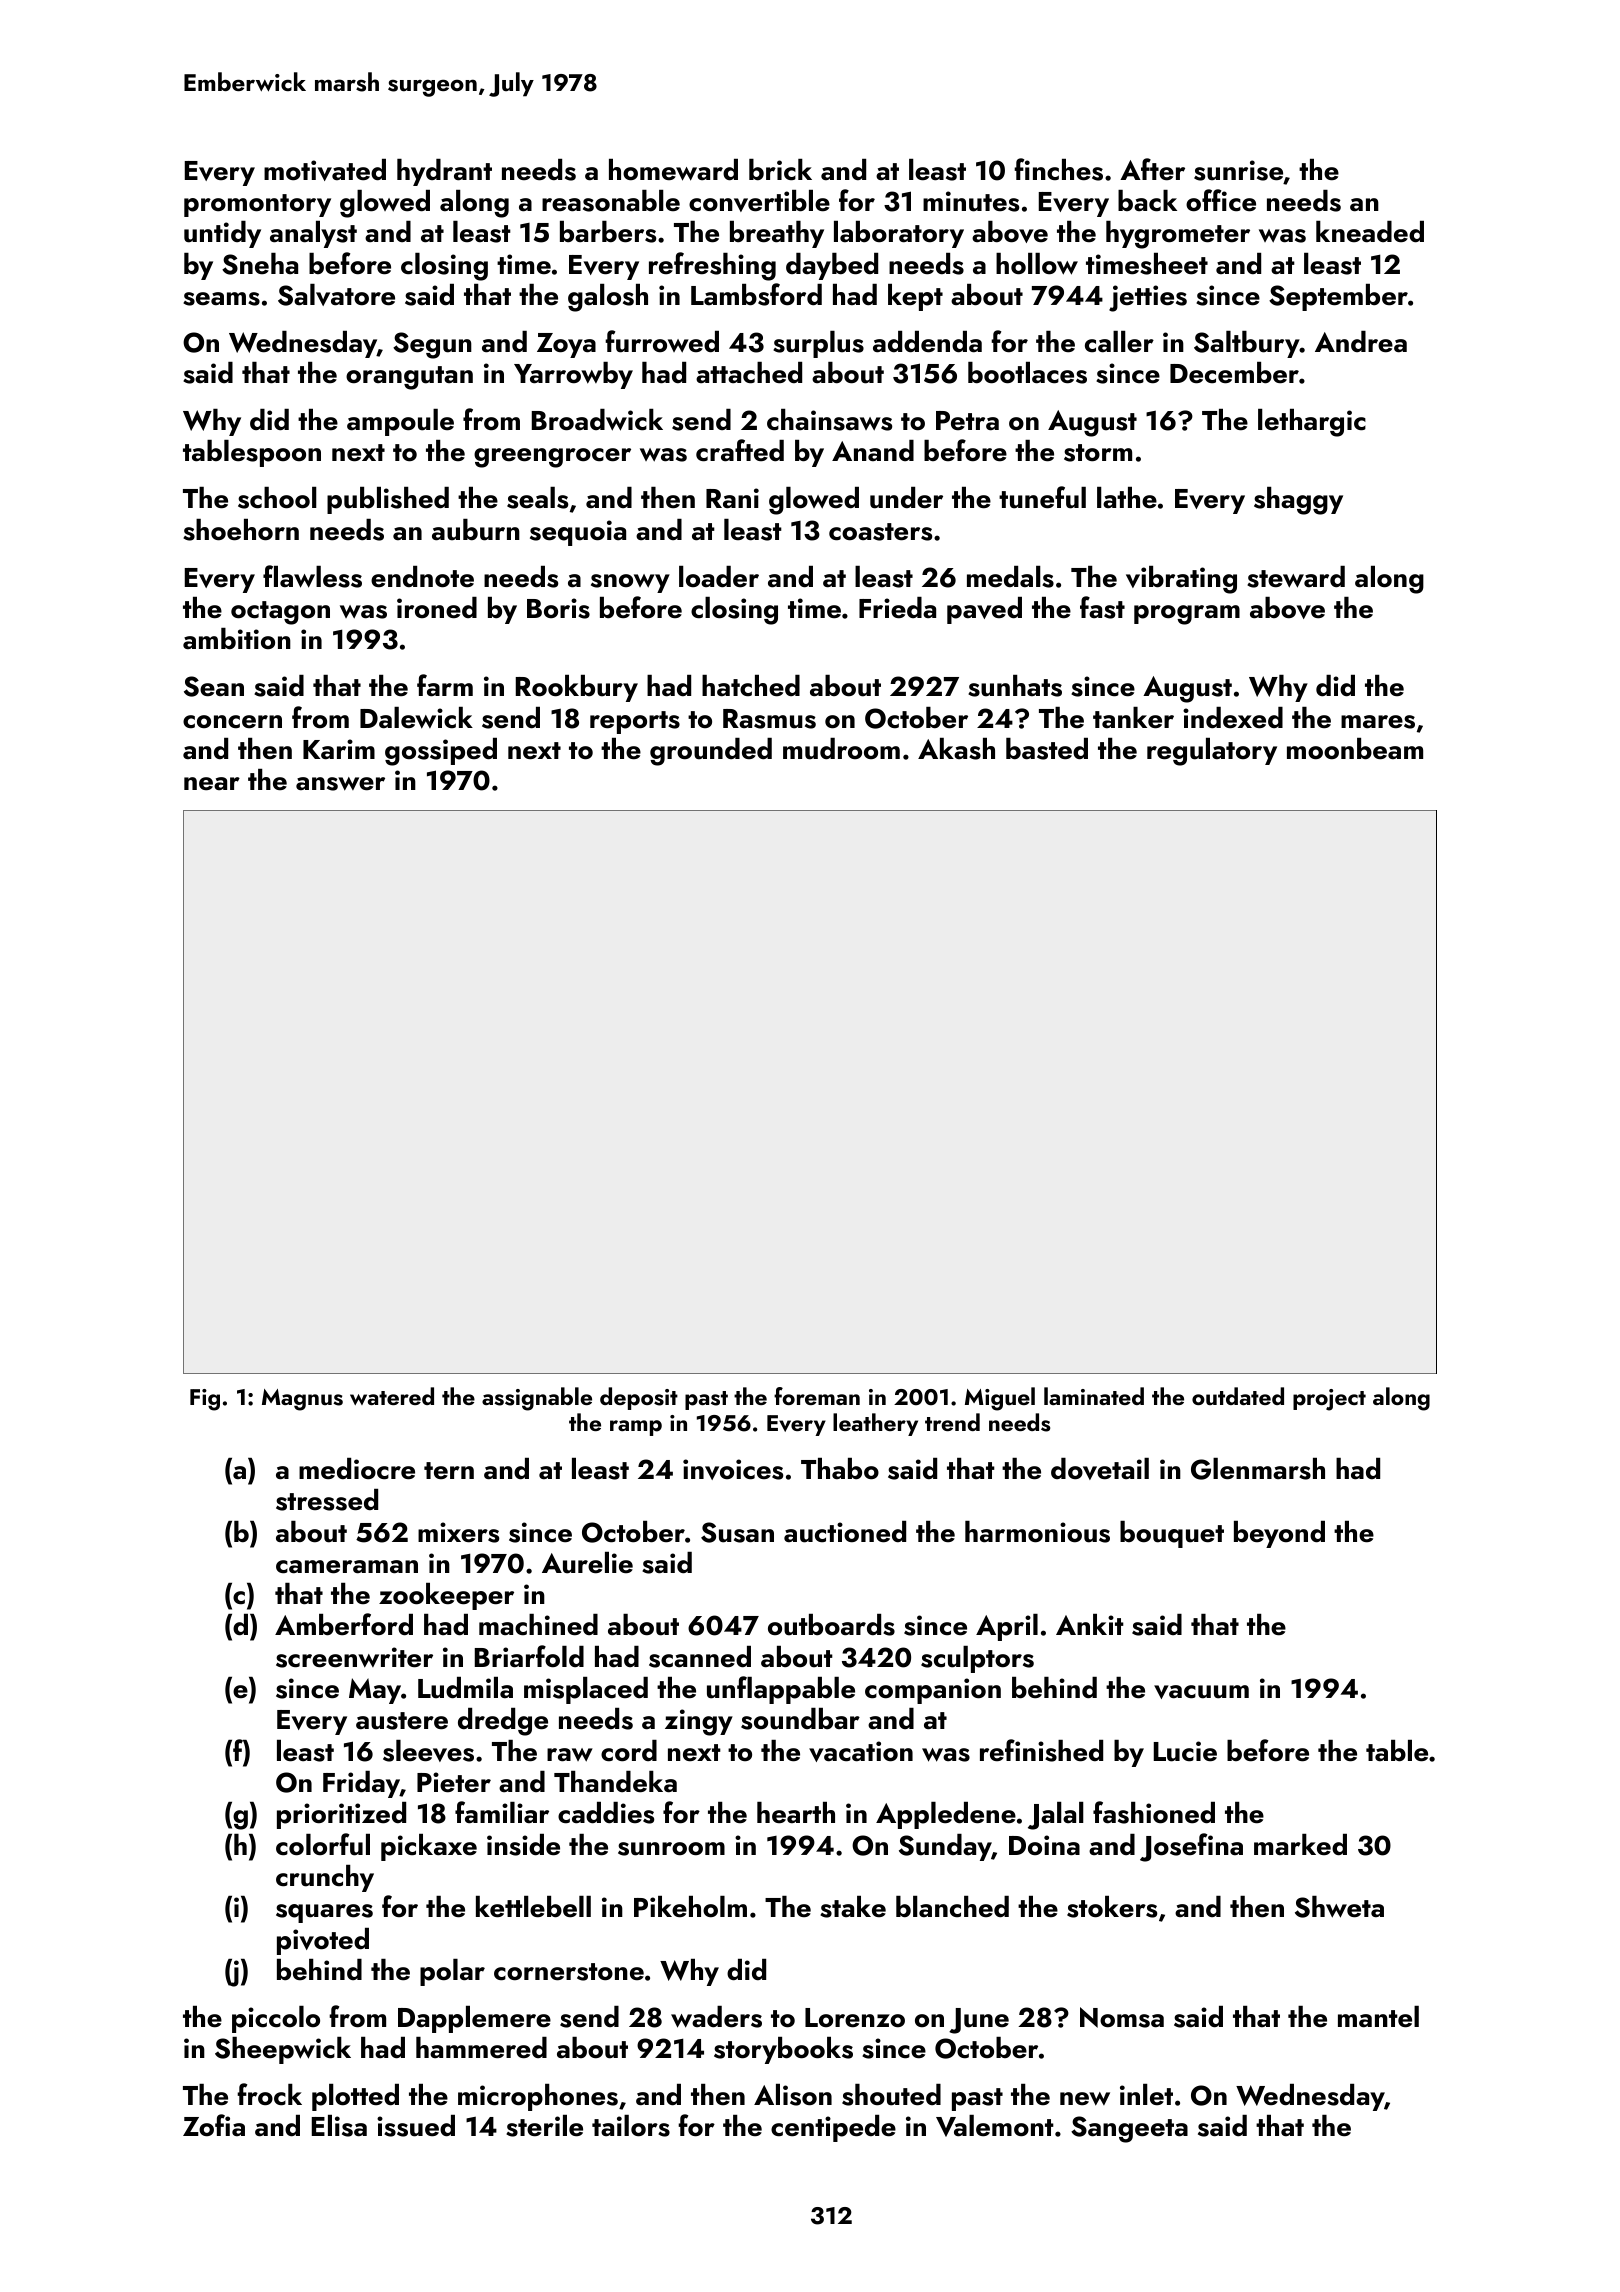  Describe the element at coordinates (1129, 2129) in the page. I see `Sangeeta` at that location.
